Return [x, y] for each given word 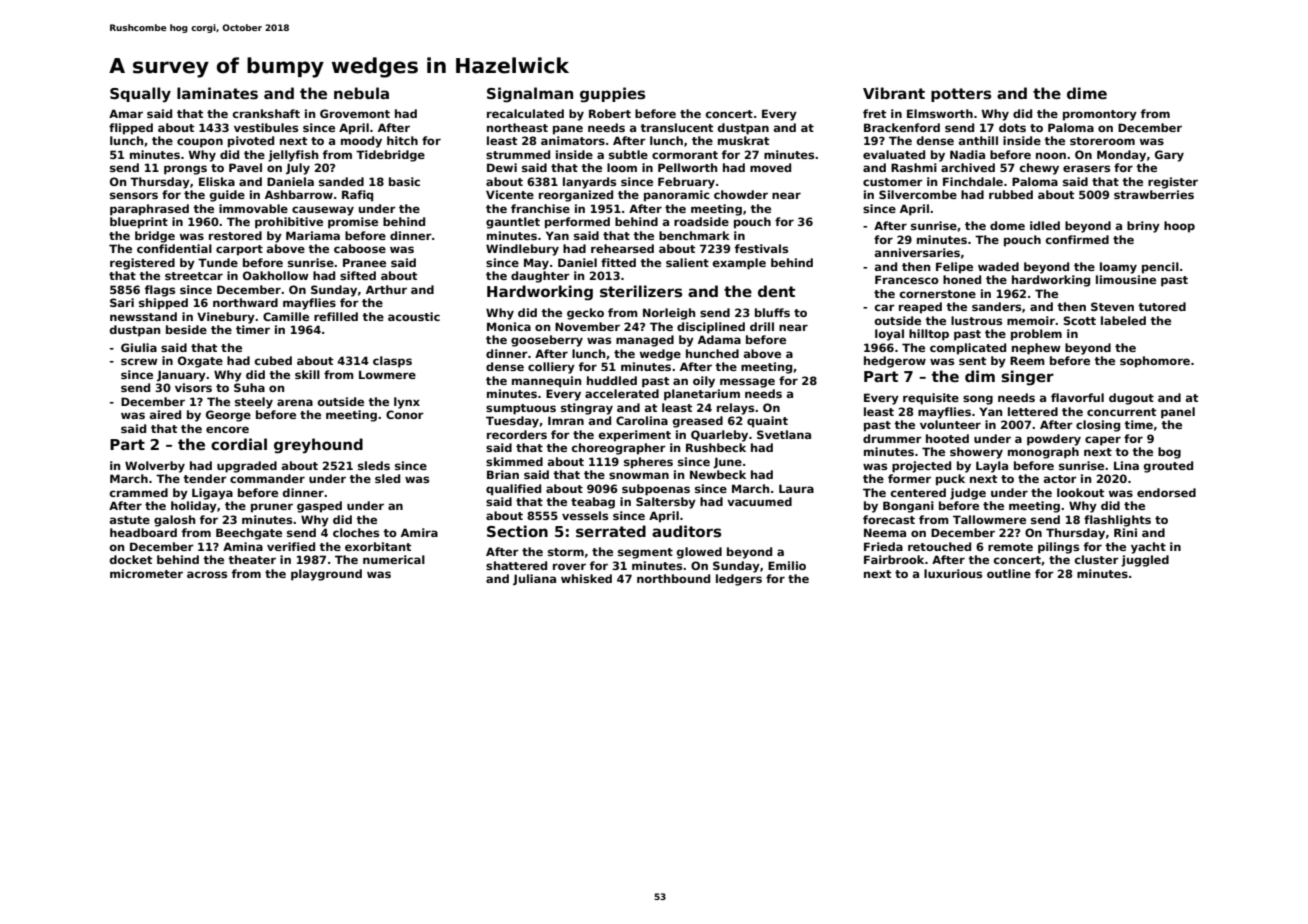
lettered [1033, 411]
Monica [509, 326]
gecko [585, 314]
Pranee [364, 262]
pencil [1160, 268]
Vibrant [894, 93]
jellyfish [293, 156]
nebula [361, 93]
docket [131, 559]
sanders [996, 306]
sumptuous [521, 409]
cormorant [685, 155]
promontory [1100, 115]
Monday [1121, 156]
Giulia [139, 347]
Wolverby [155, 467]
